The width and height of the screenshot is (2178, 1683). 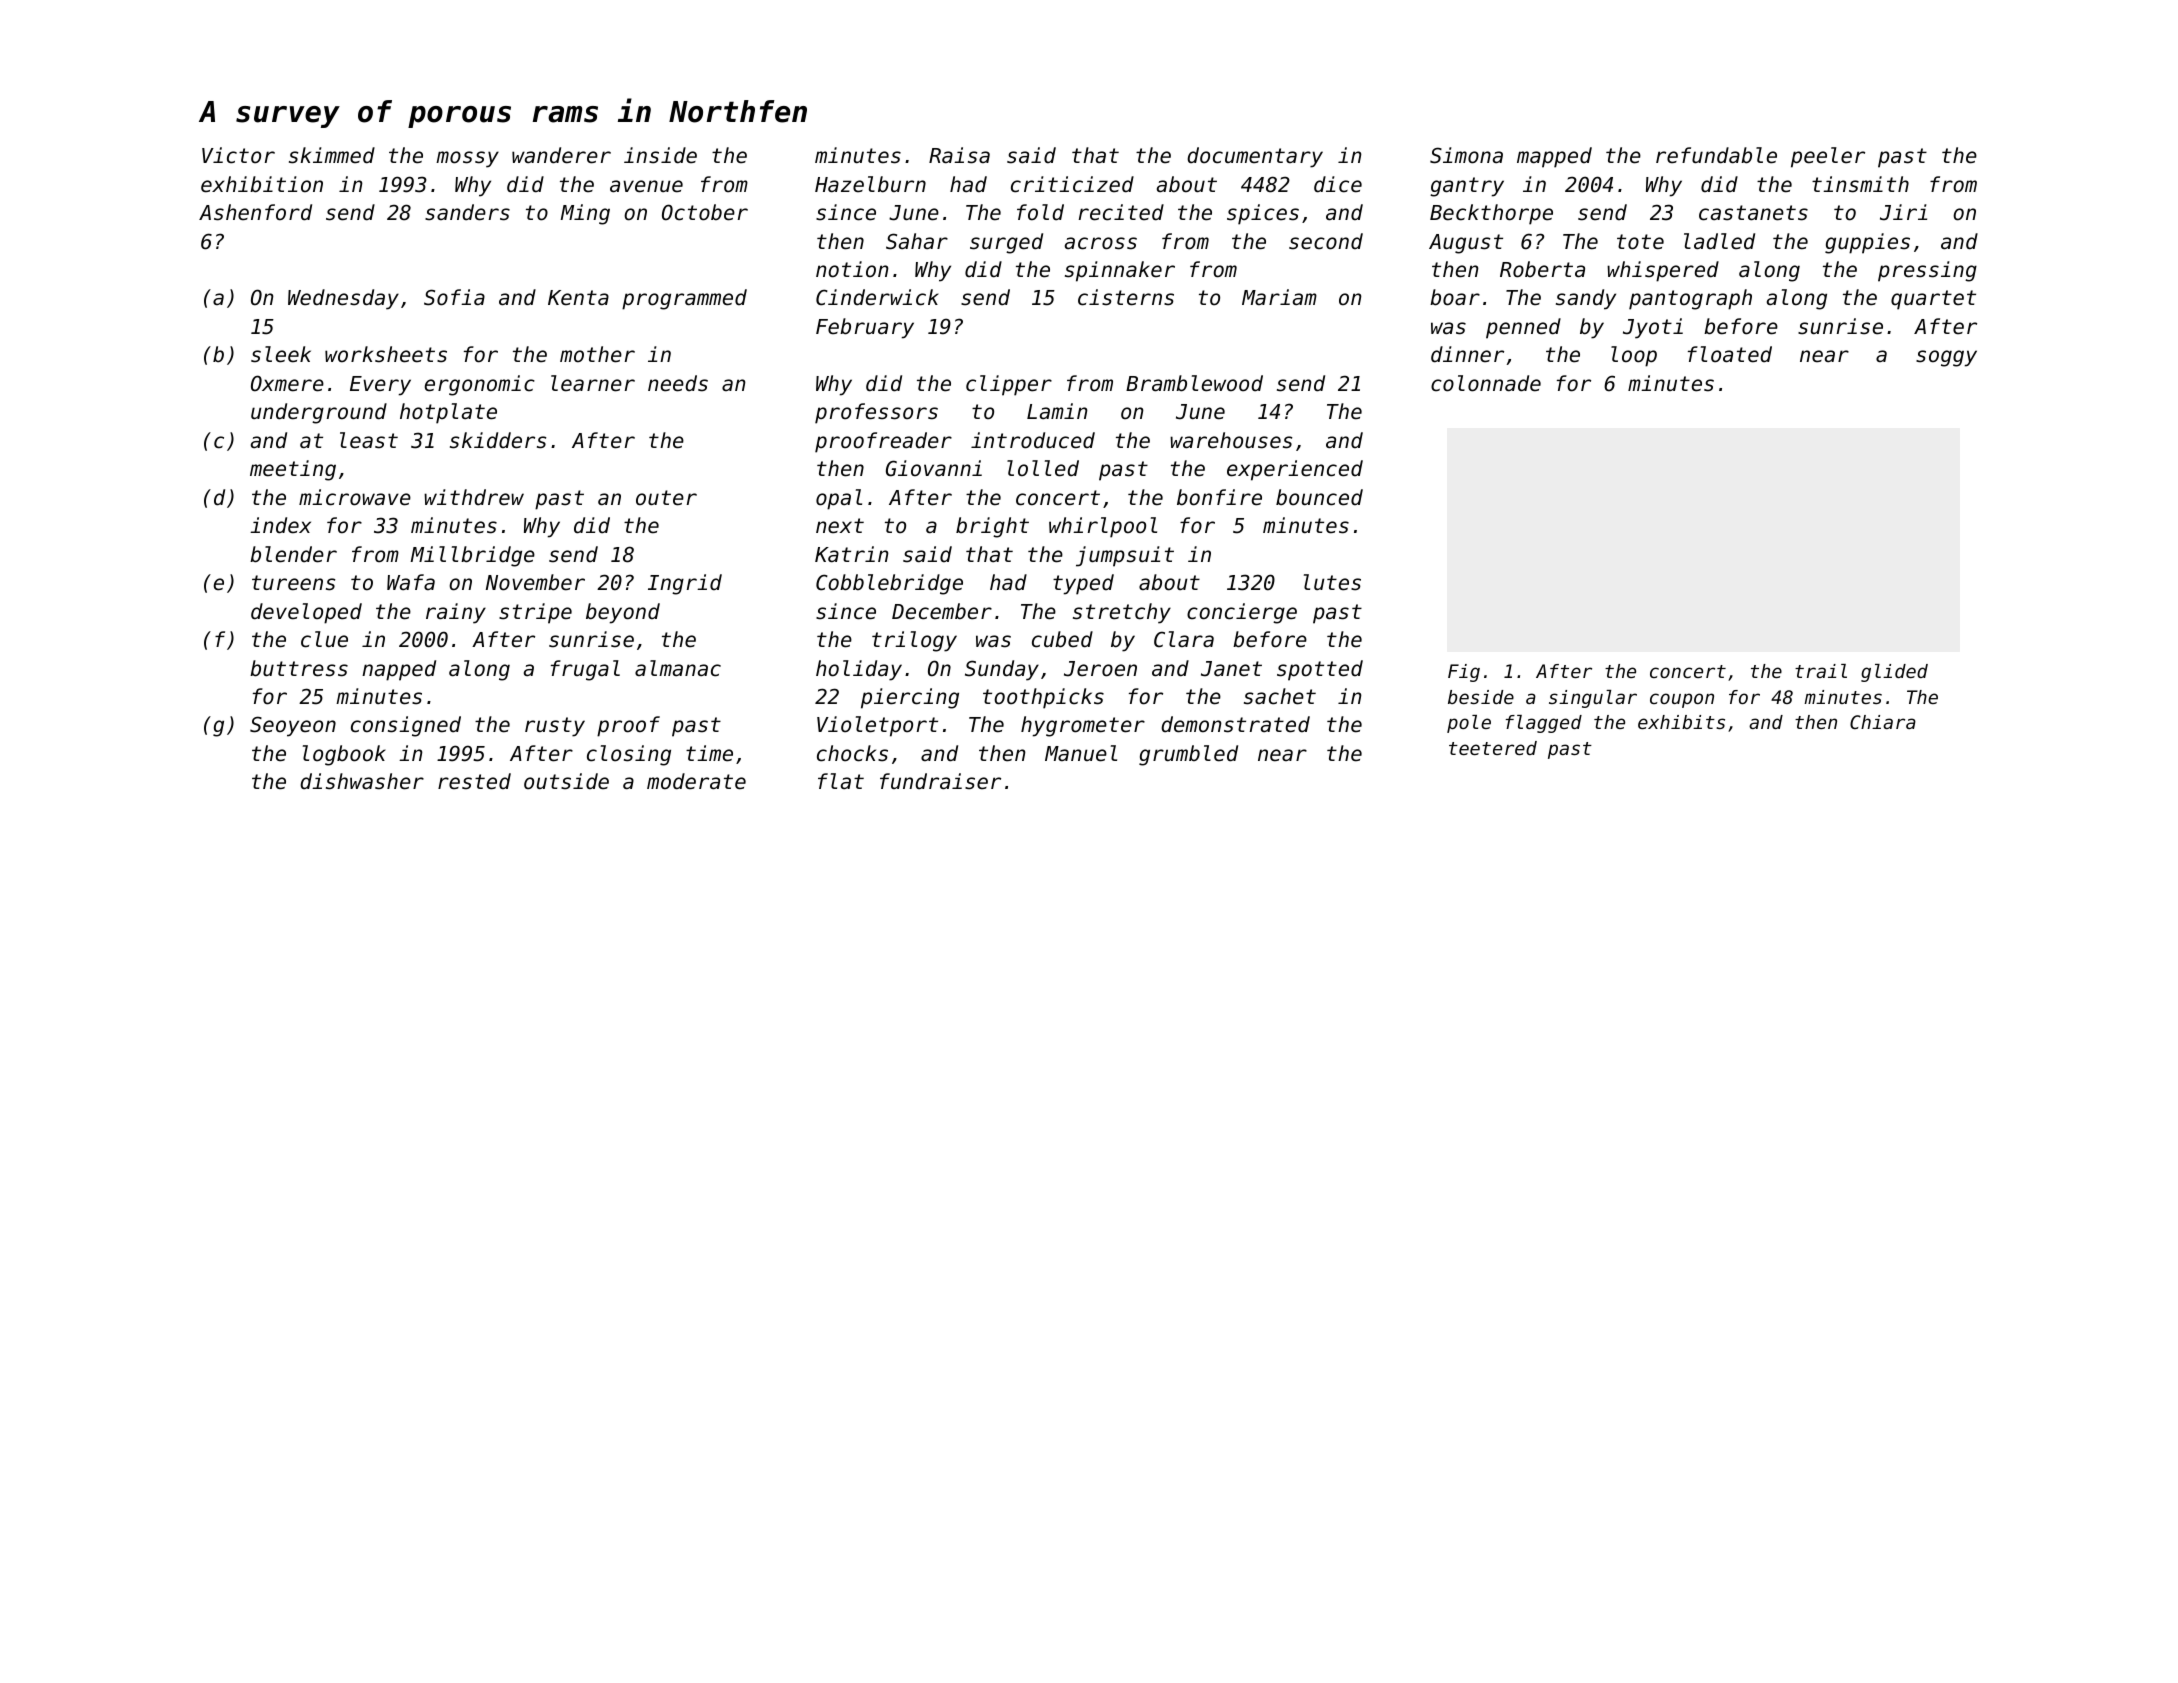 What do you see at coordinates (1883, 722) in the screenshot?
I see `Chiara` at bounding box center [1883, 722].
